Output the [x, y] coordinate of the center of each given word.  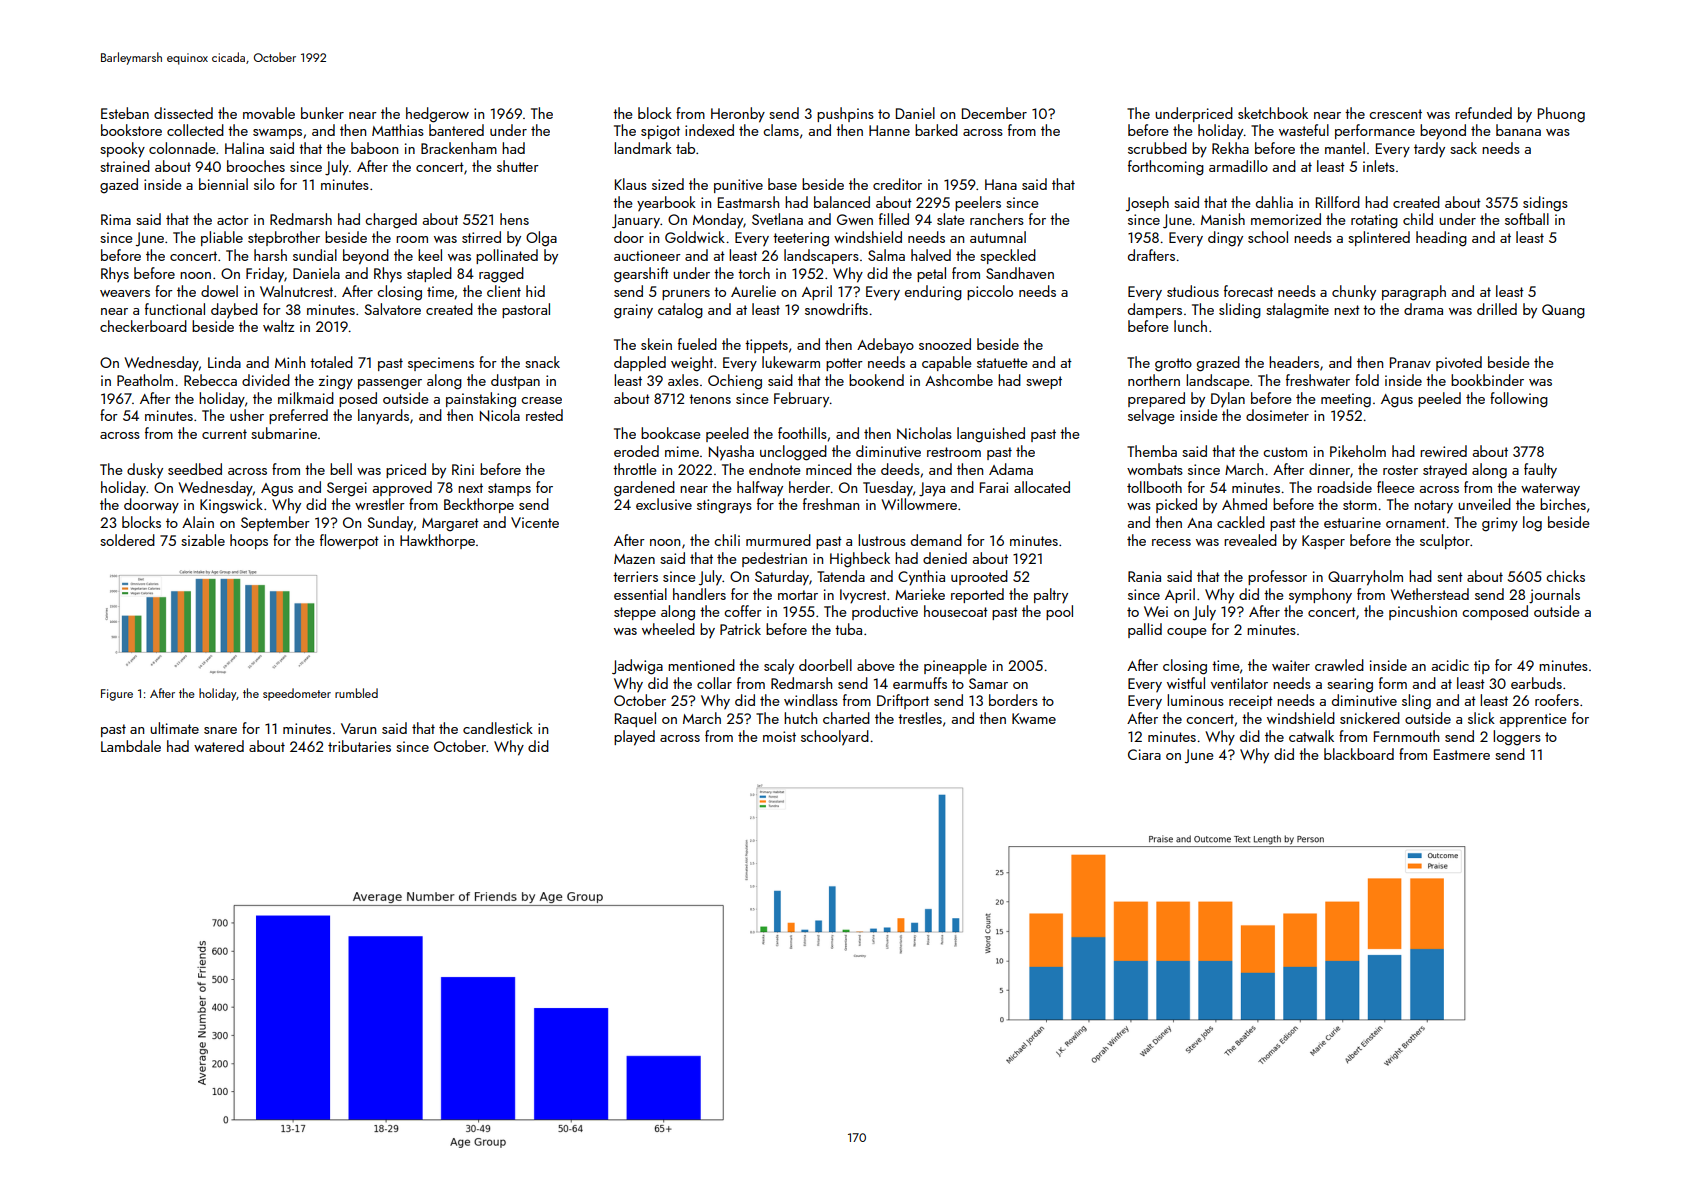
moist [779, 736]
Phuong [1561, 115]
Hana [1001, 184]
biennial [223, 184]
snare [220, 730]
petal [931, 274]
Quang [1563, 311]
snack [542, 362]
